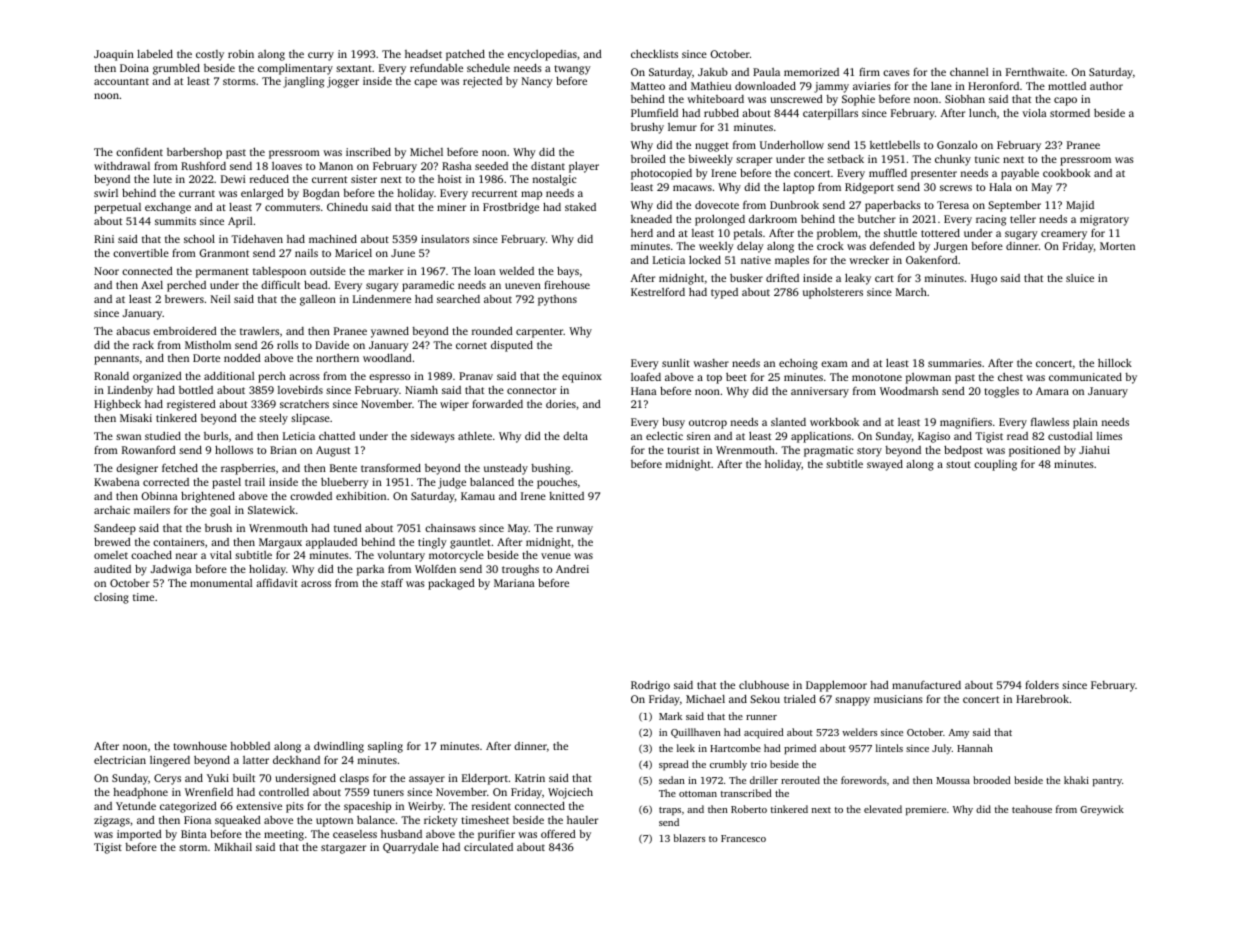 The height and width of the image is (952, 1233). I want to click on Fernthwaite, so click(1035, 72).
